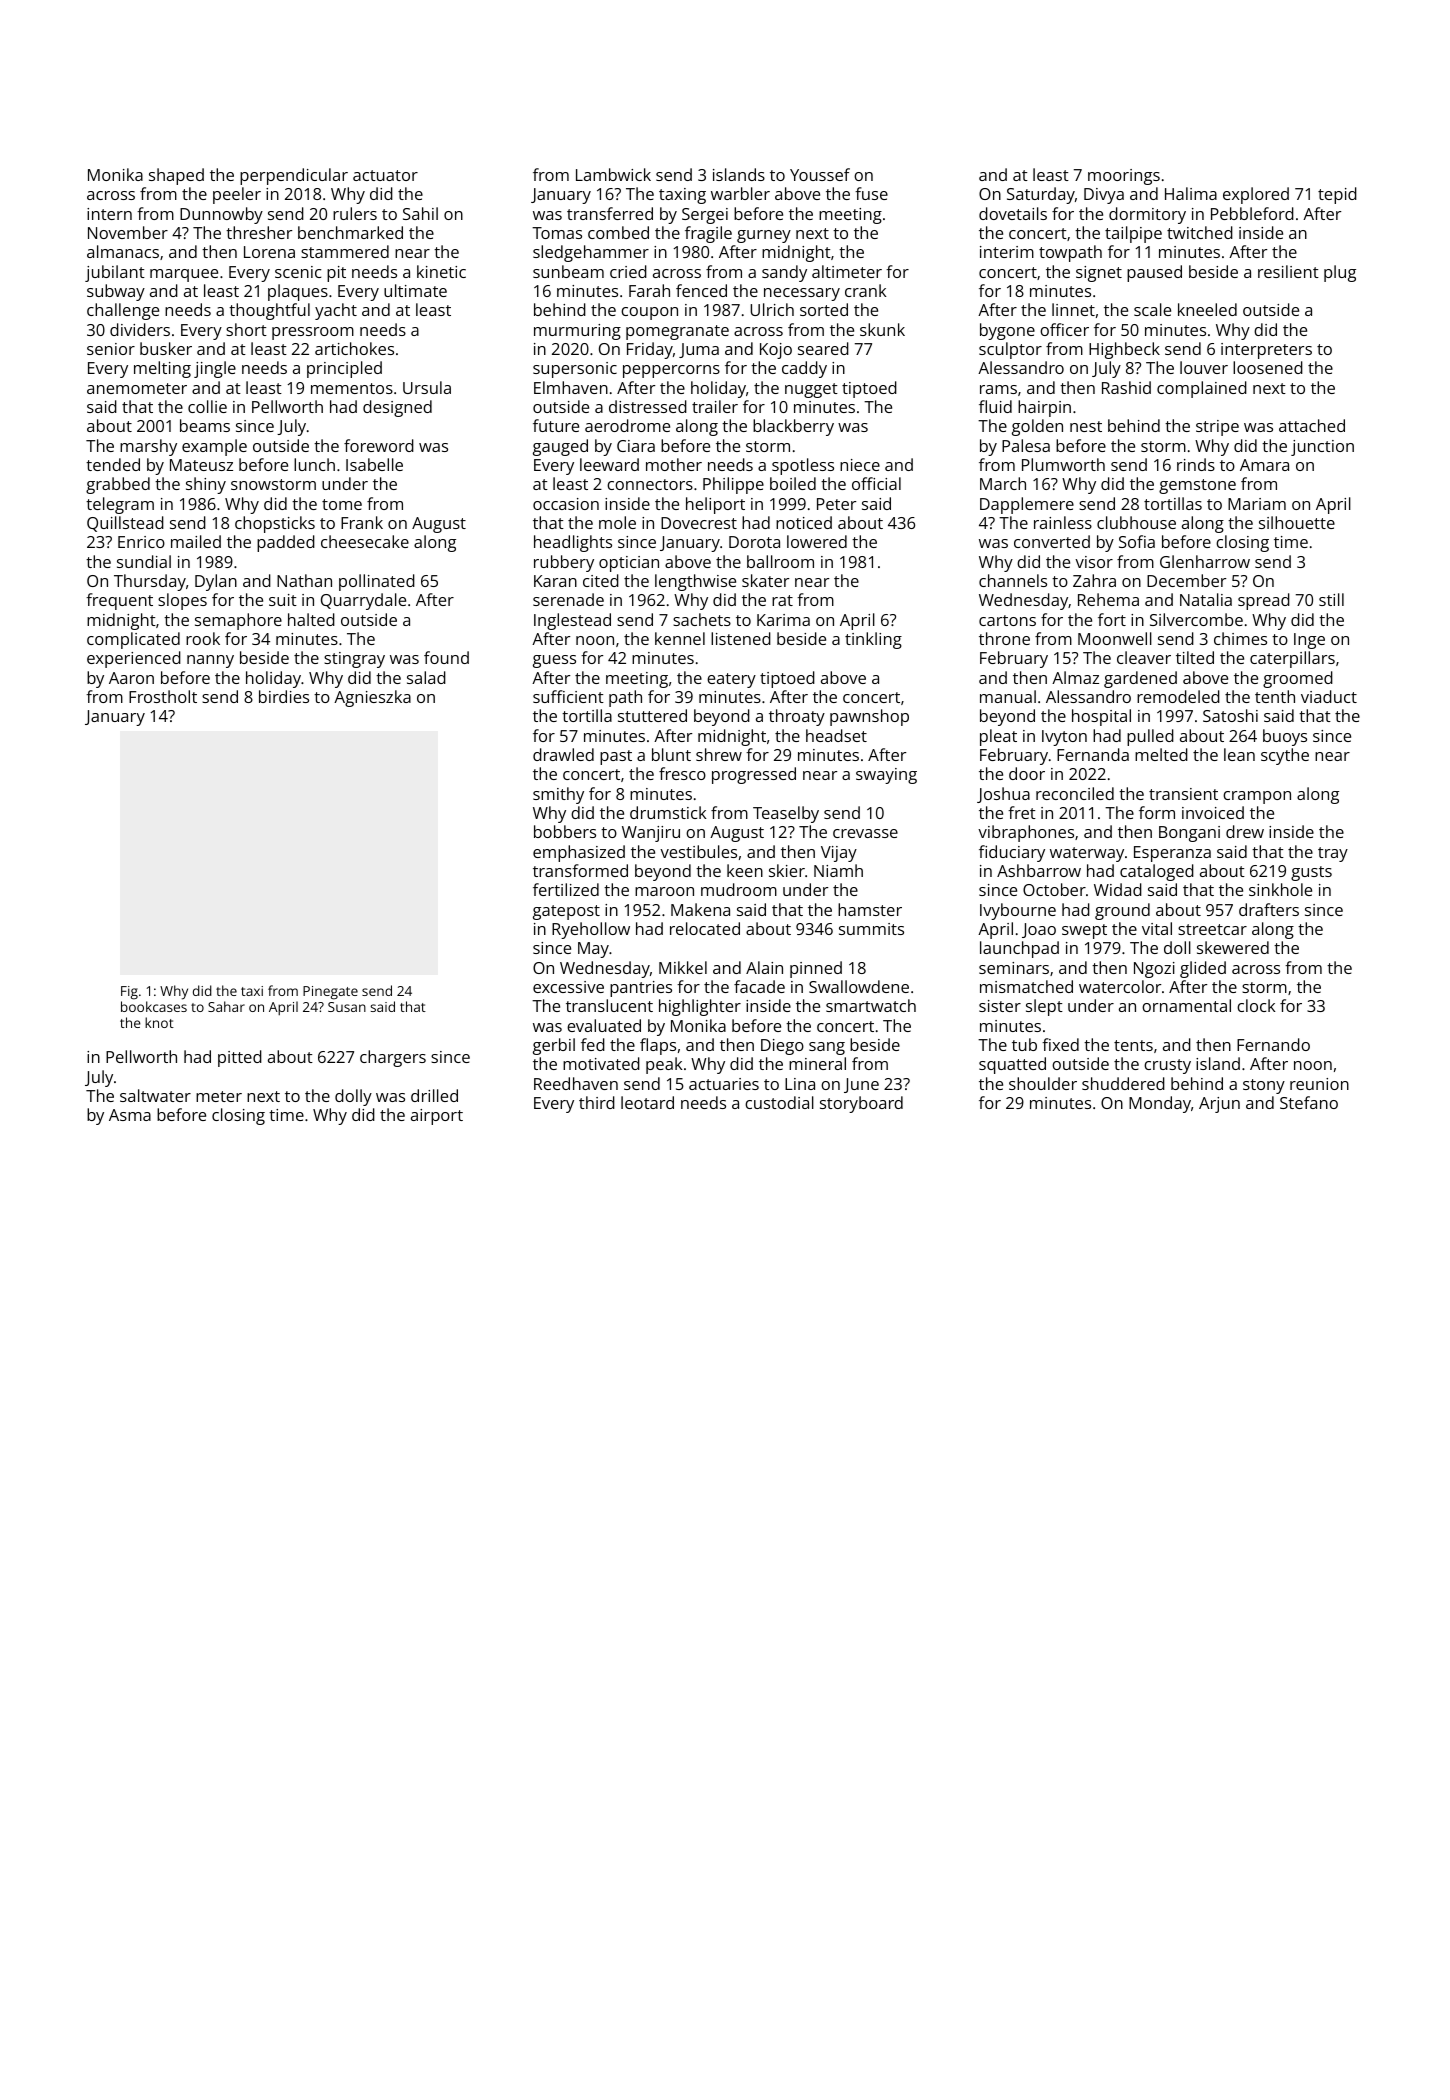  I want to click on still, so click(1331, 599).
